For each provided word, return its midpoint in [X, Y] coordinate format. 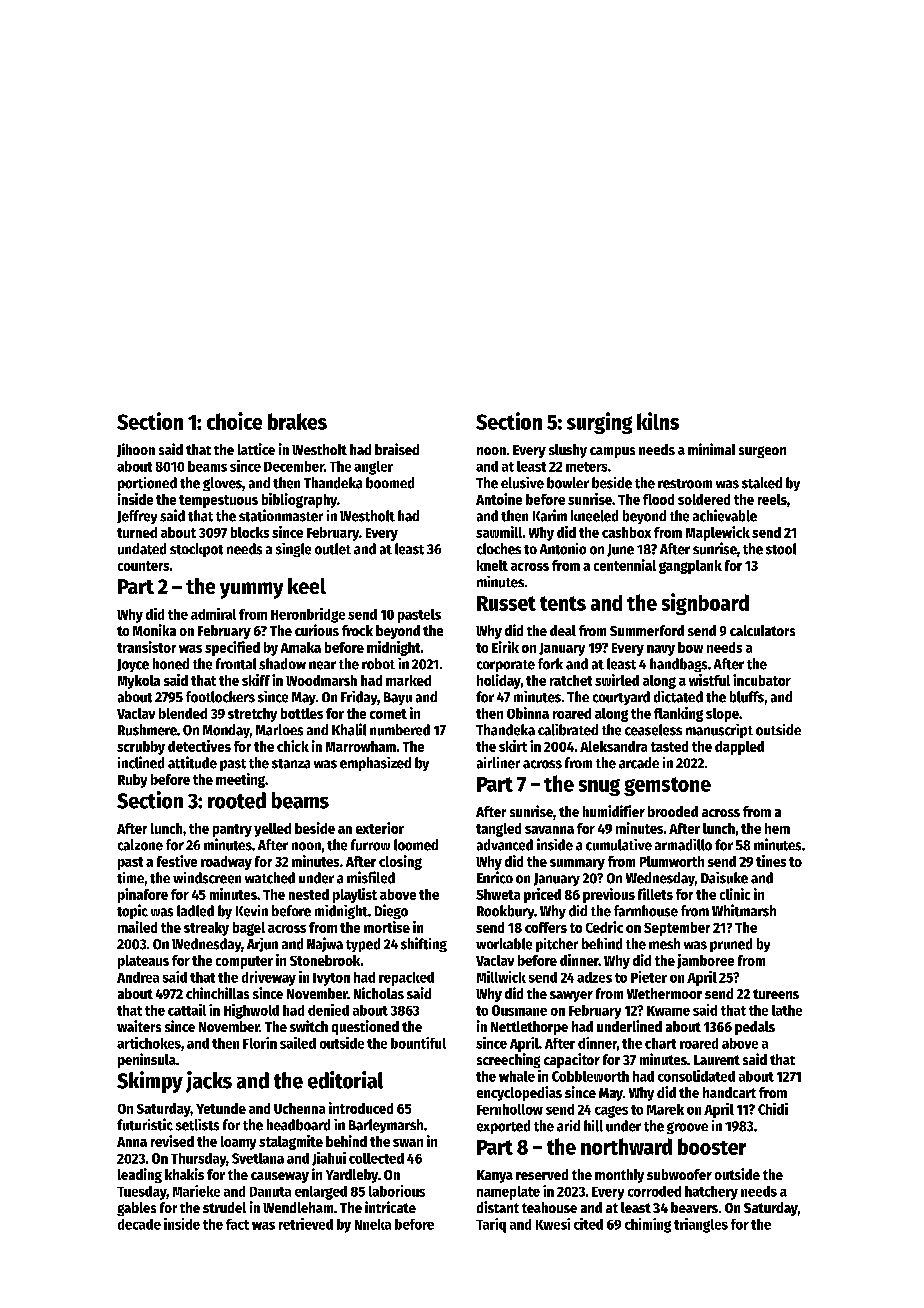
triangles [701, 1225]
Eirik [505, 647]
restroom [685, 484]
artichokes [149, 1043]
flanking [678, 714]
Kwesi [553, 1224]
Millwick [501, 977]
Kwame [668, 1011]
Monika [154, 630]
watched [270, 878]
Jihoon [136, 450]
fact [237, 1224]
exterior [380, 828]
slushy [568, 451]
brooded [673, 811]
